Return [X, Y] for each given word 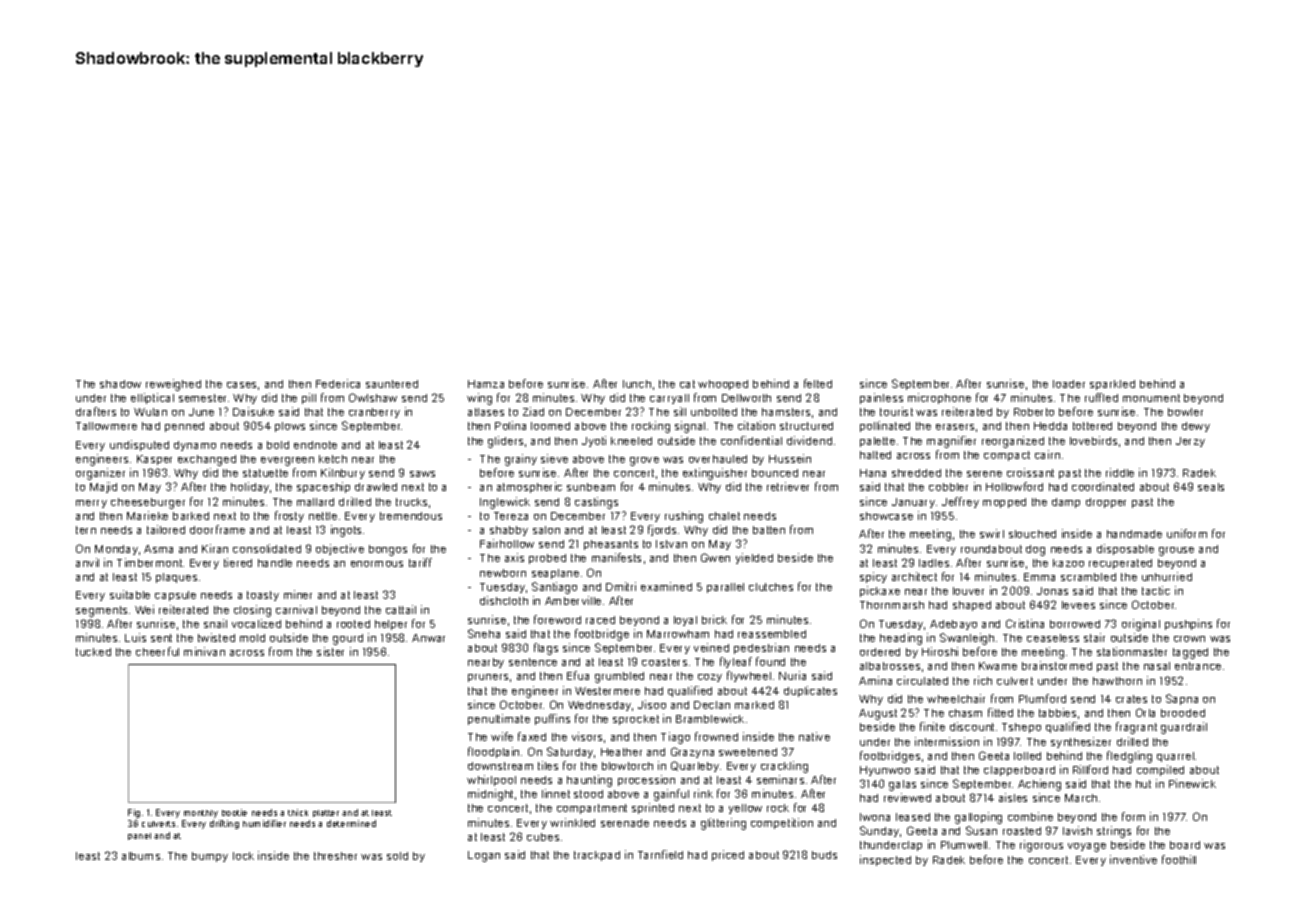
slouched [1032, 534]
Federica [338, 383]
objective [340, 549]
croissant [1030, 472]
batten [769, 530]
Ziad [533, 411]
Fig [134, 813]
